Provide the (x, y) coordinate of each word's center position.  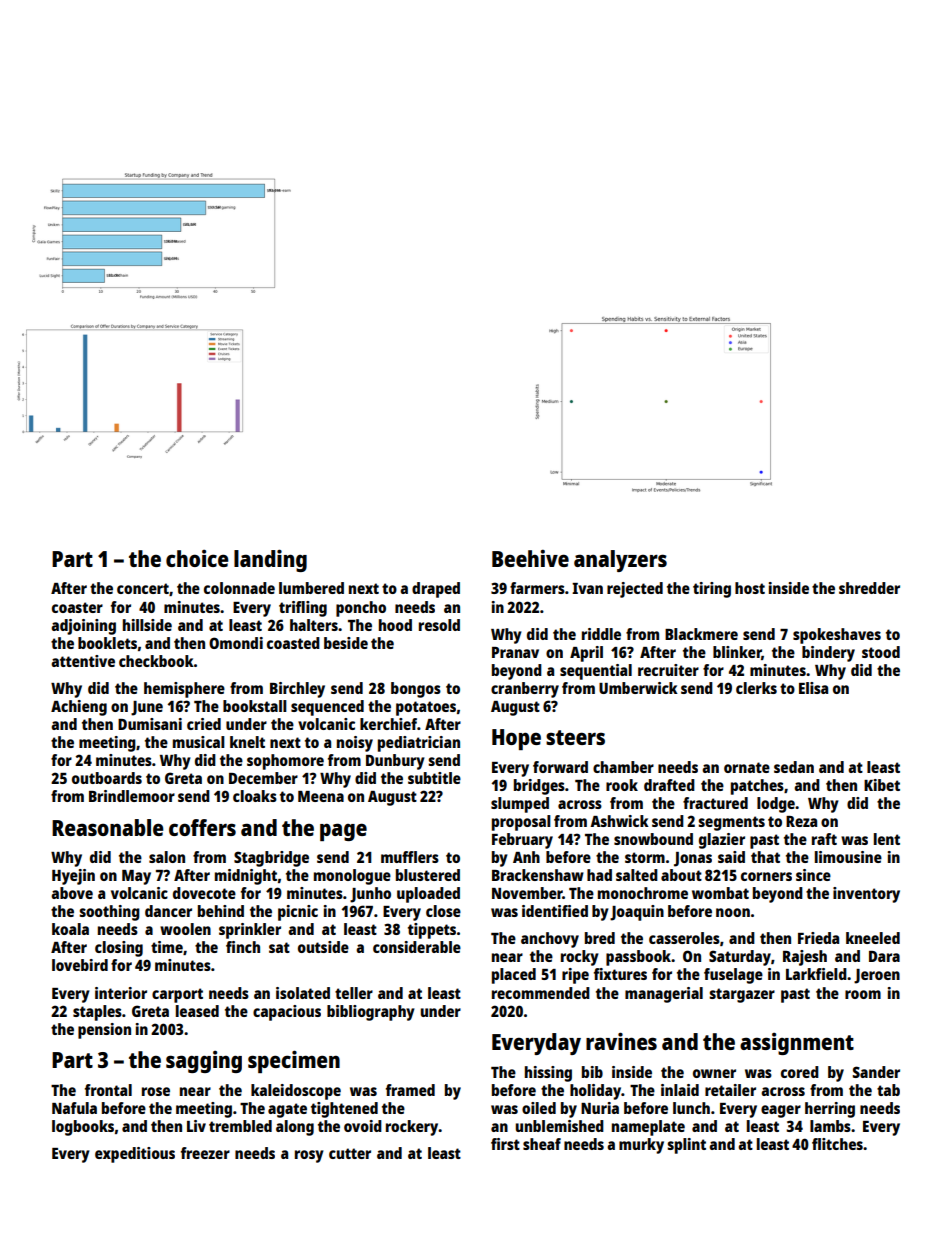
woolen (185, 929)
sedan (794, 767)
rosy (309, 1156)
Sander (876, 1072)
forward (560, 767)
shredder (869, 588)
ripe (575, 976)
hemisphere (184, 690)
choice (197, 558)
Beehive (530, 558)
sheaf (542, 1144)
